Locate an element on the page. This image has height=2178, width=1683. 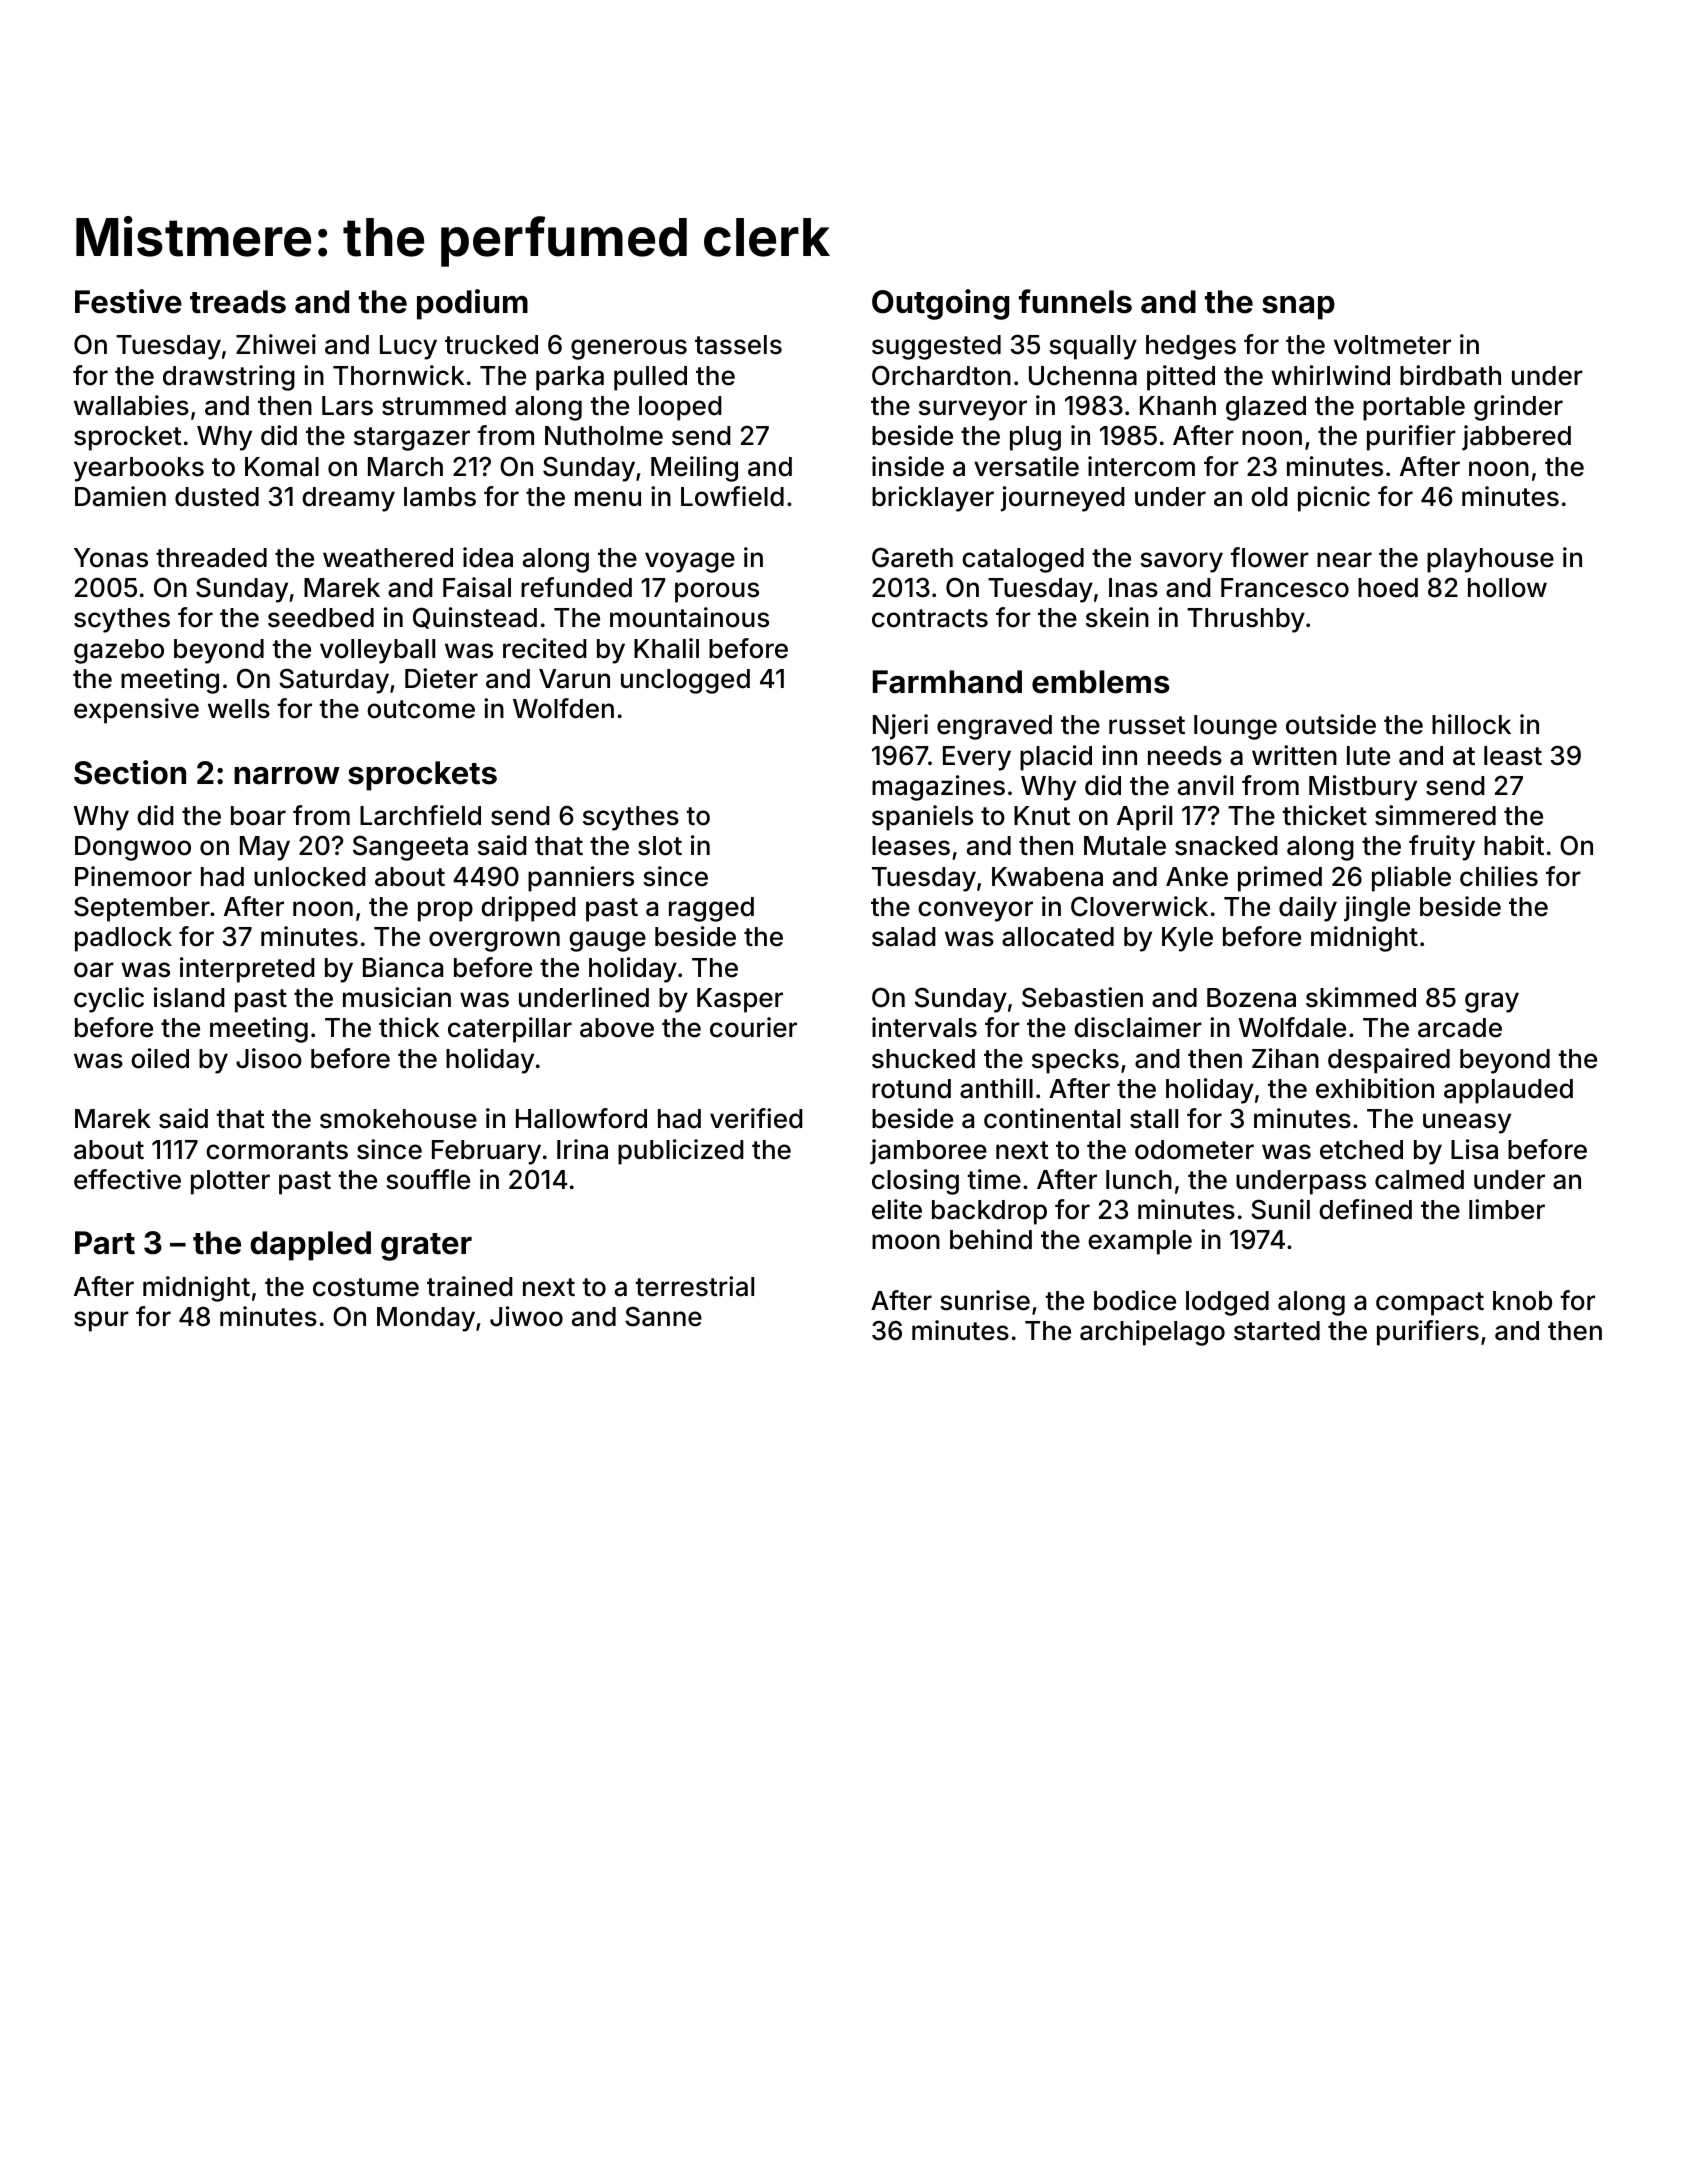
archipelago is located at coordinates (1152, 1333).
